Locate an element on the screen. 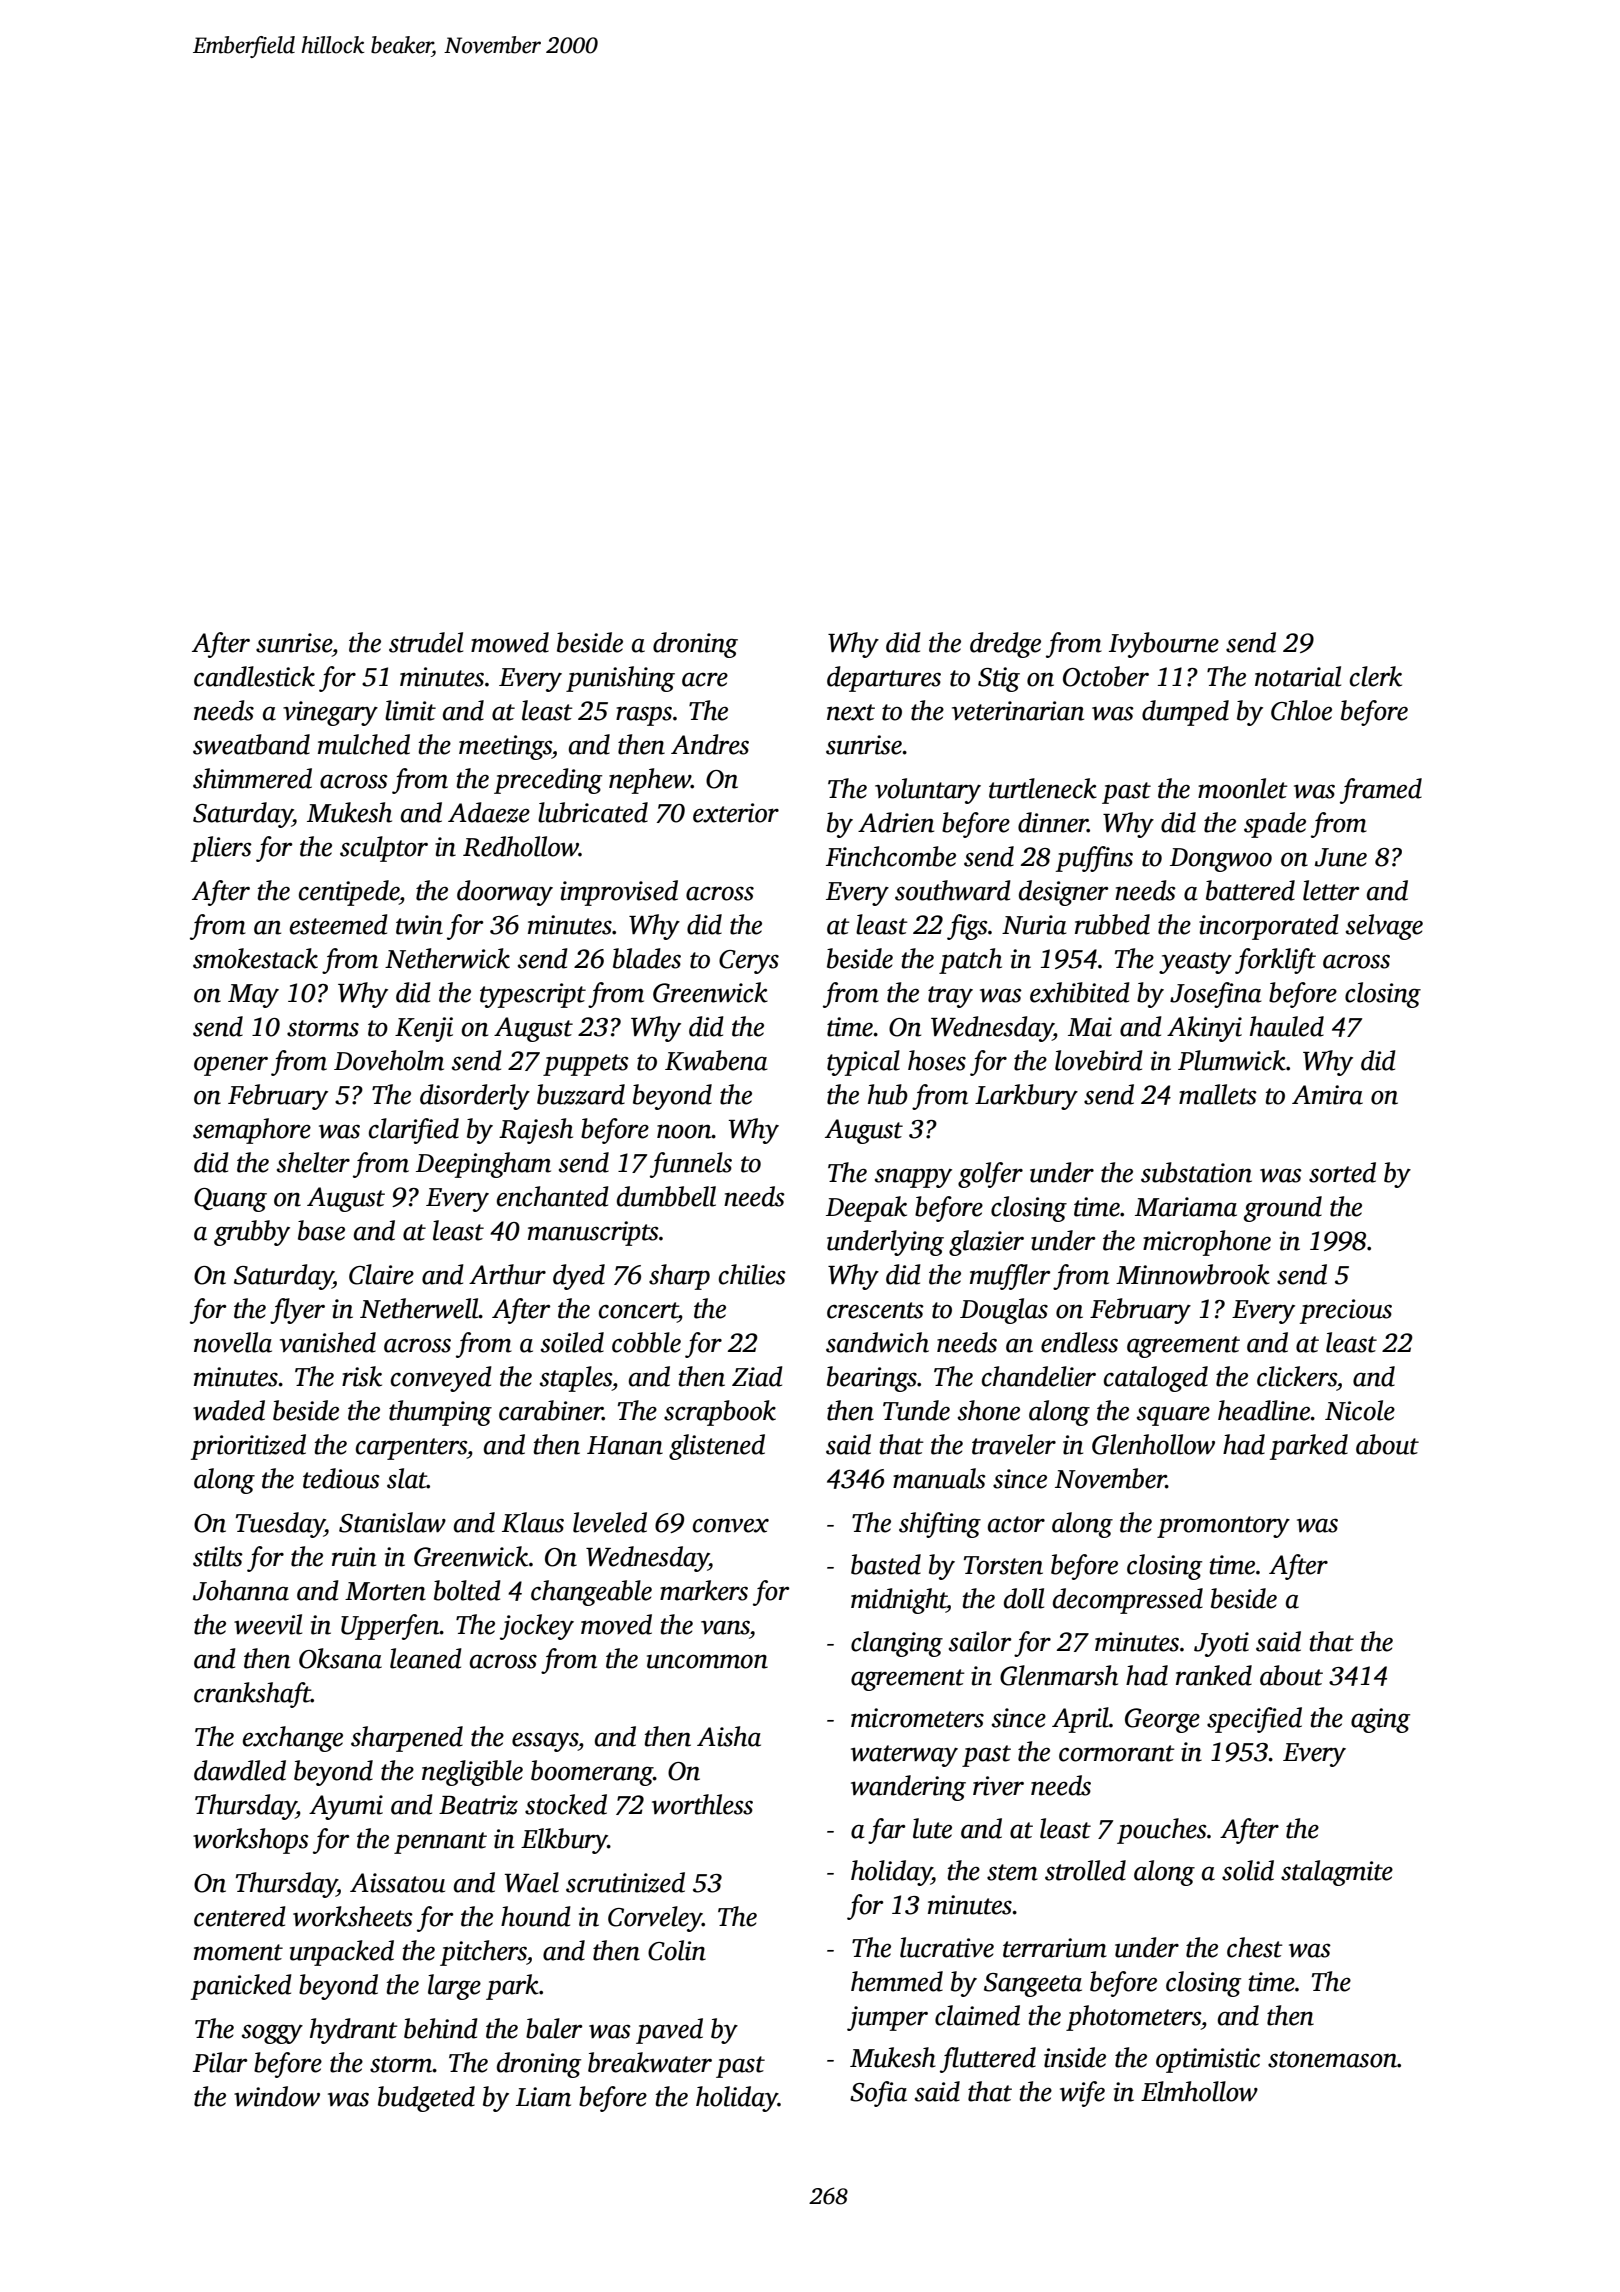 Image resolution: width=1620 pixels, height=2292 pixels. enchanted is located at coordinates (553, 1196).
